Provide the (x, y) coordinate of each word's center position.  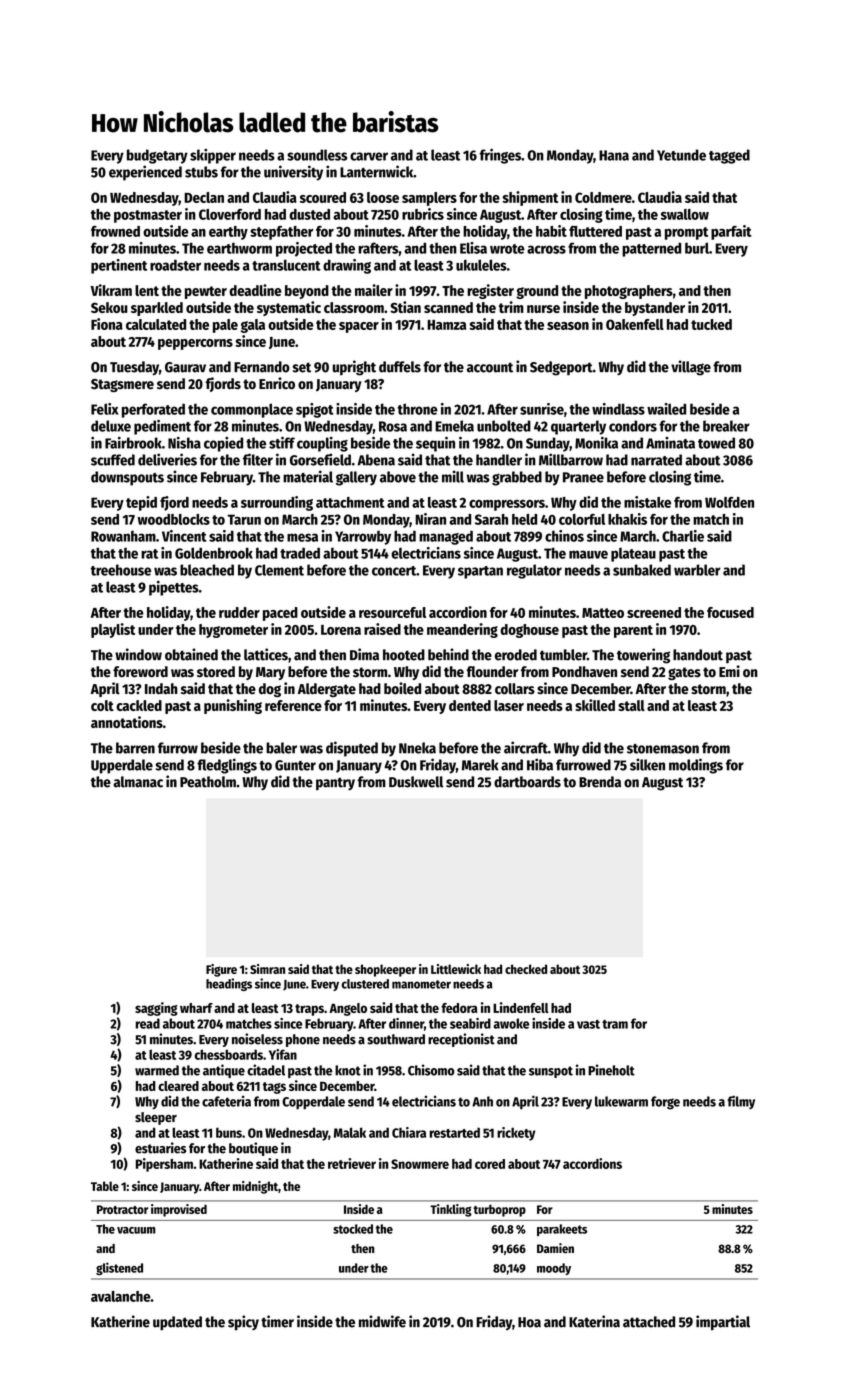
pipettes (174, 588)
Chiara (409, 1132)
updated (177, 1323)
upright (354, 368)
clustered (365, 984)
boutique (253, 1149)
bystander (655, 309)
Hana (614, 155)
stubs (201, 172)
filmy (741, 1102)
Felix (104, 409)
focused (730, 612)
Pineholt (611, 1070)
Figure (221, 970)
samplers (429, 199)
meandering (462, 630)
